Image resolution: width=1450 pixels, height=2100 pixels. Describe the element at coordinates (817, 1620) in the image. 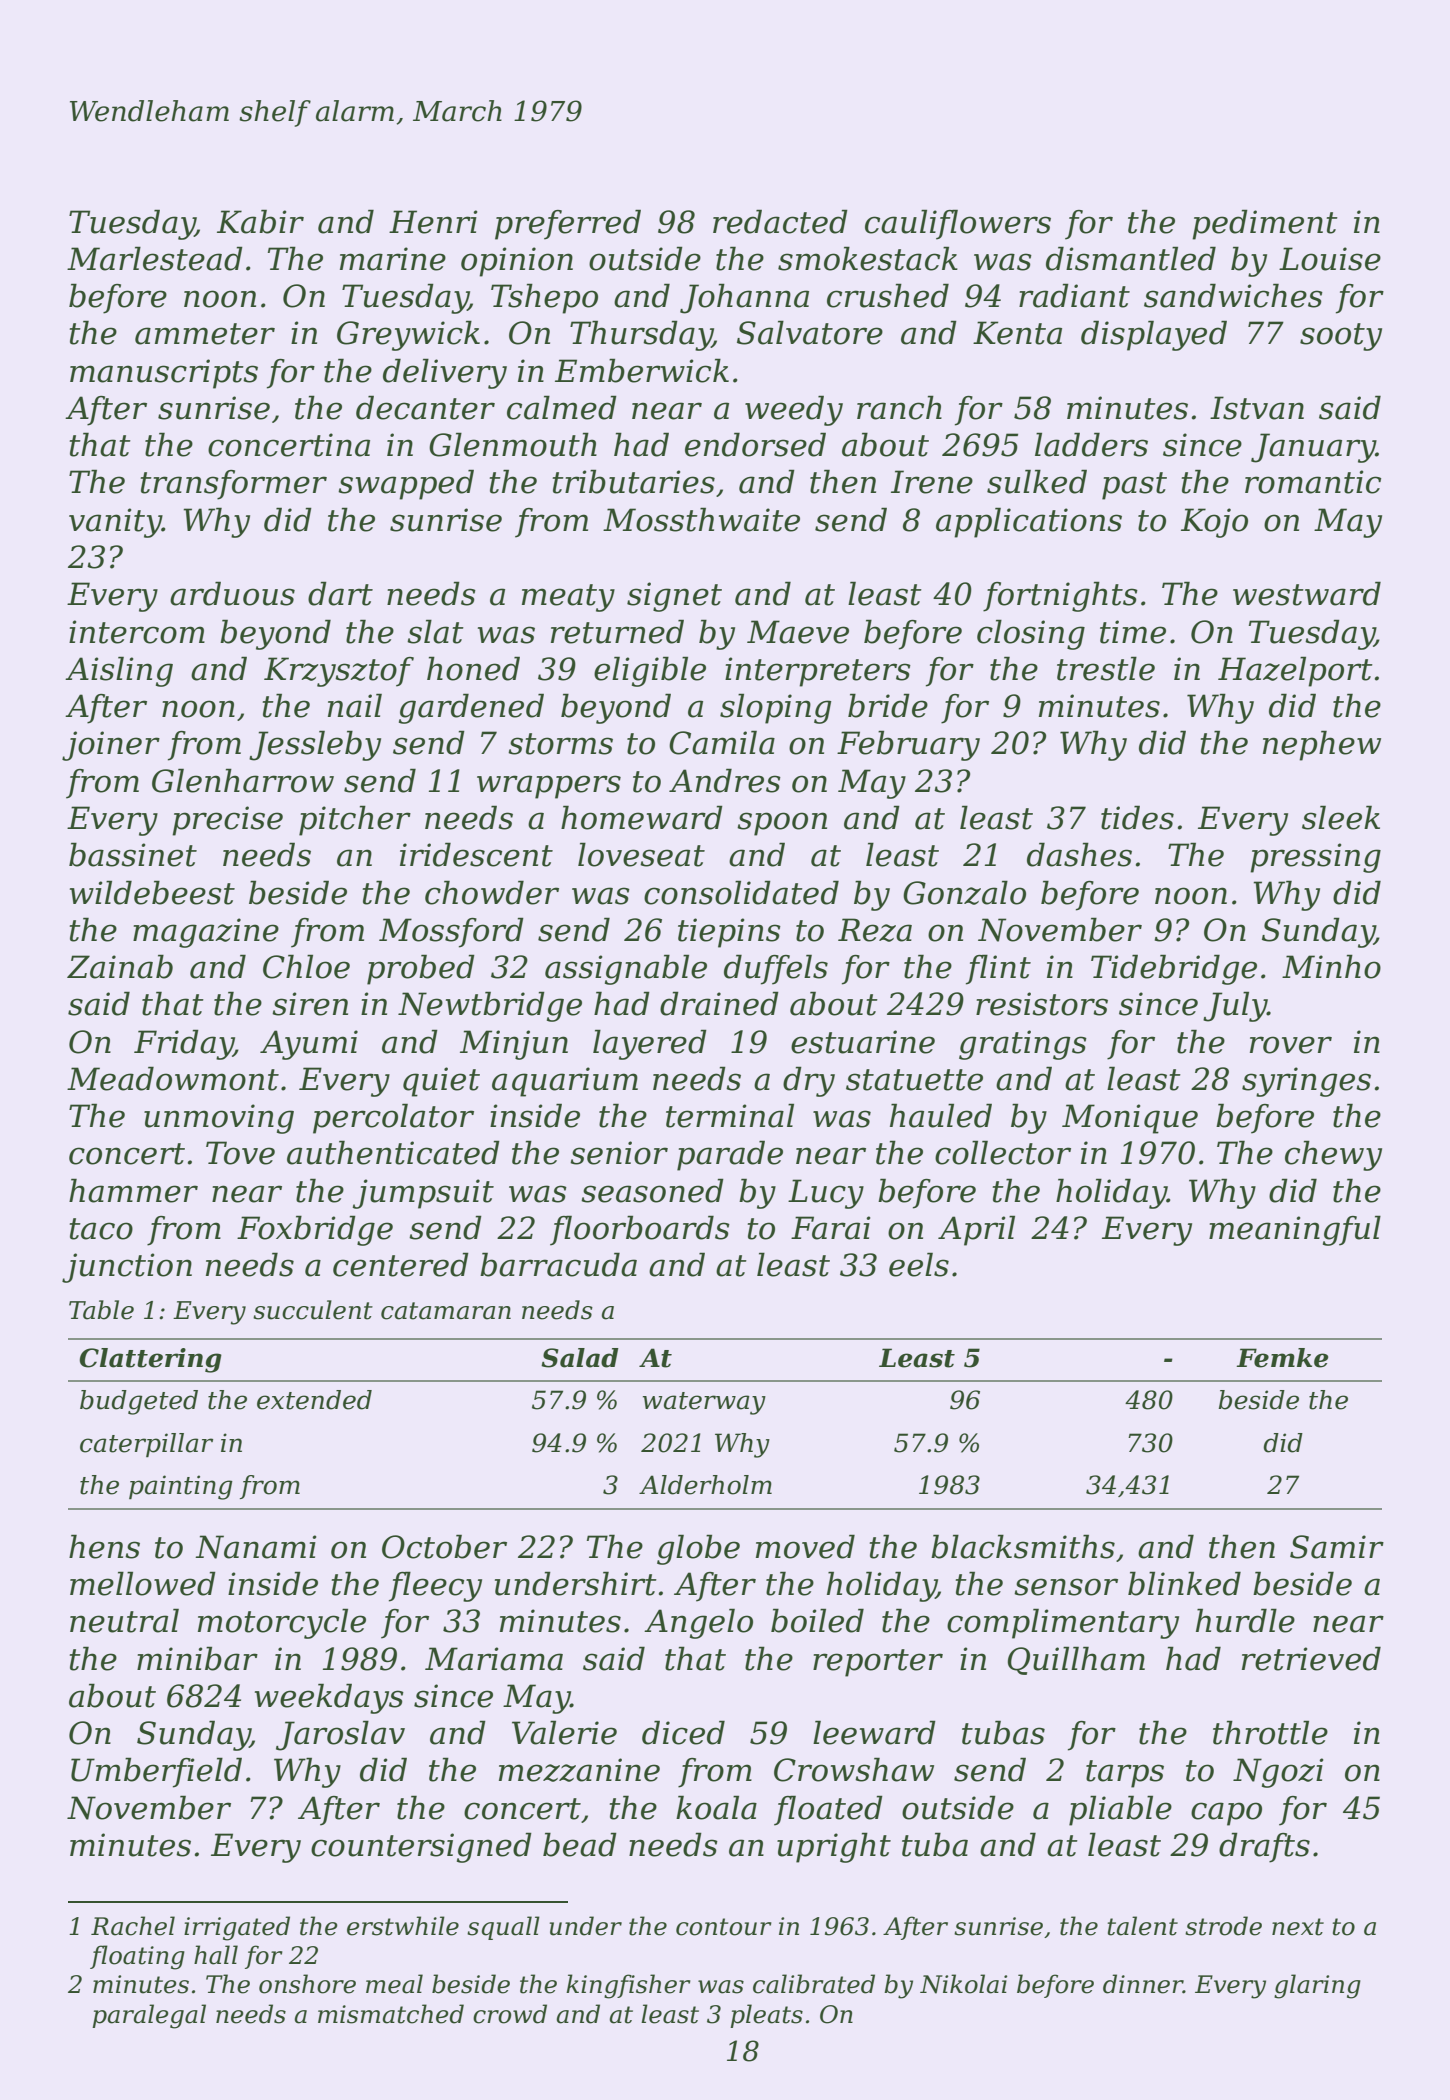

I see `boiled` at that location.
